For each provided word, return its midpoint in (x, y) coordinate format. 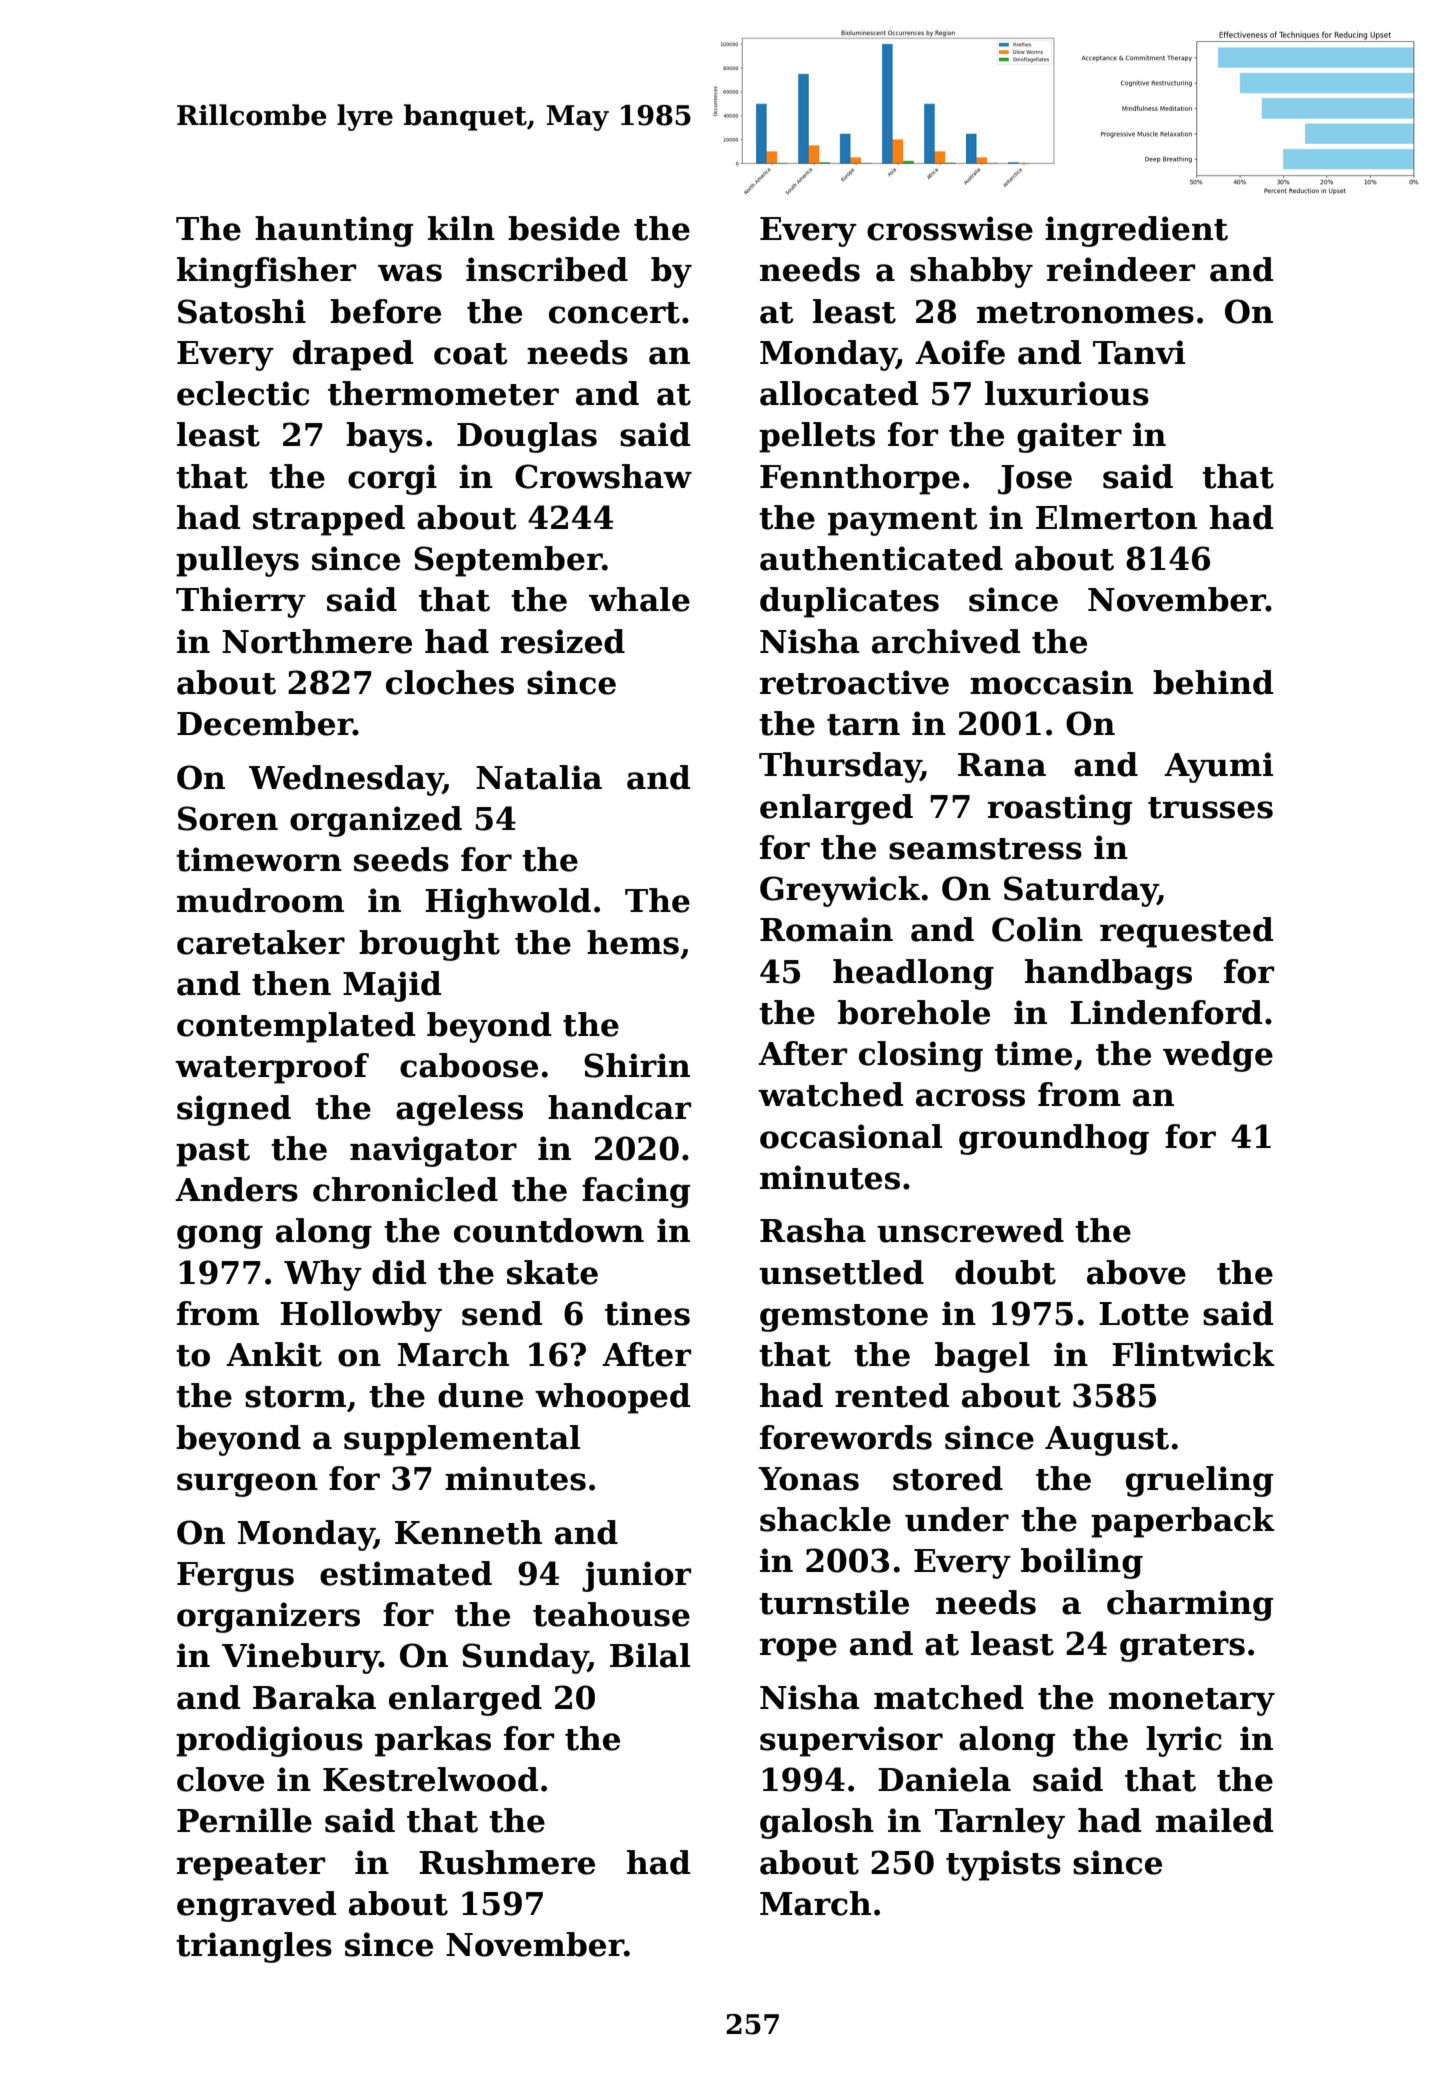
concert (614, 313)
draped (353, 355)
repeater (251, 1867)
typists (1003, 1865)
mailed (1214, 1820)
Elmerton (1116, 517)
